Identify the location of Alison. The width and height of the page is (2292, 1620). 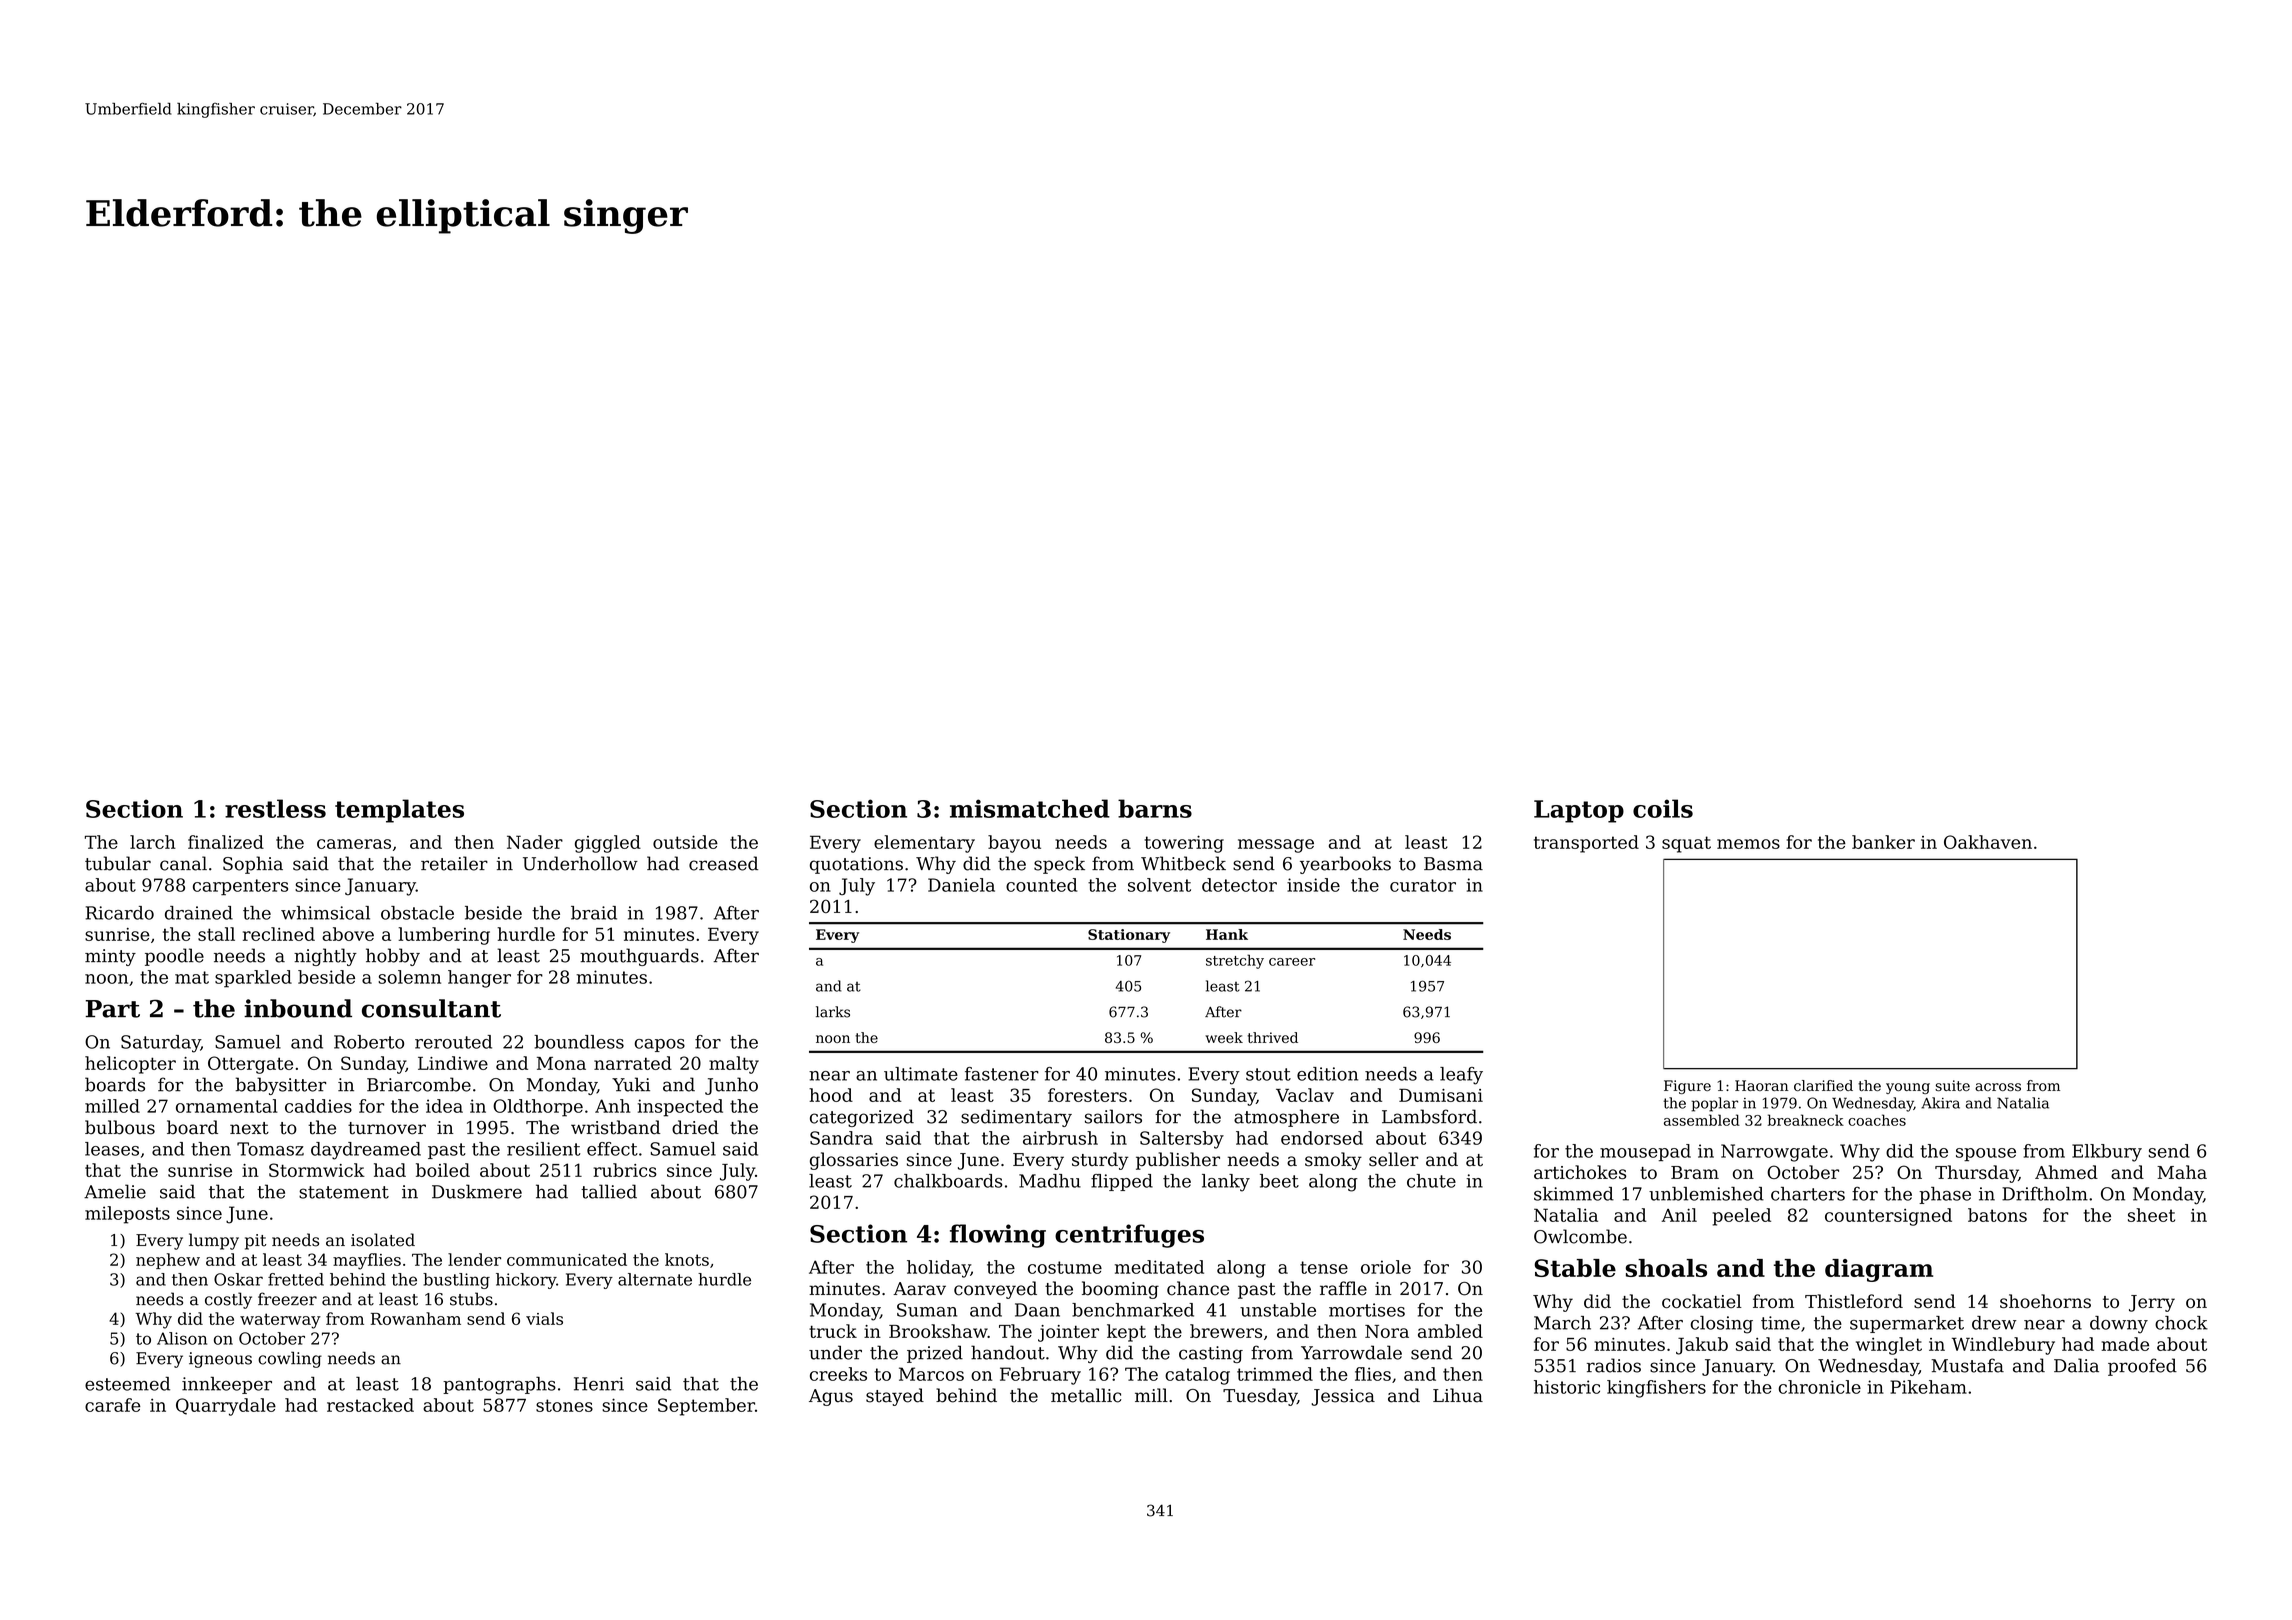
(182, 1338).
